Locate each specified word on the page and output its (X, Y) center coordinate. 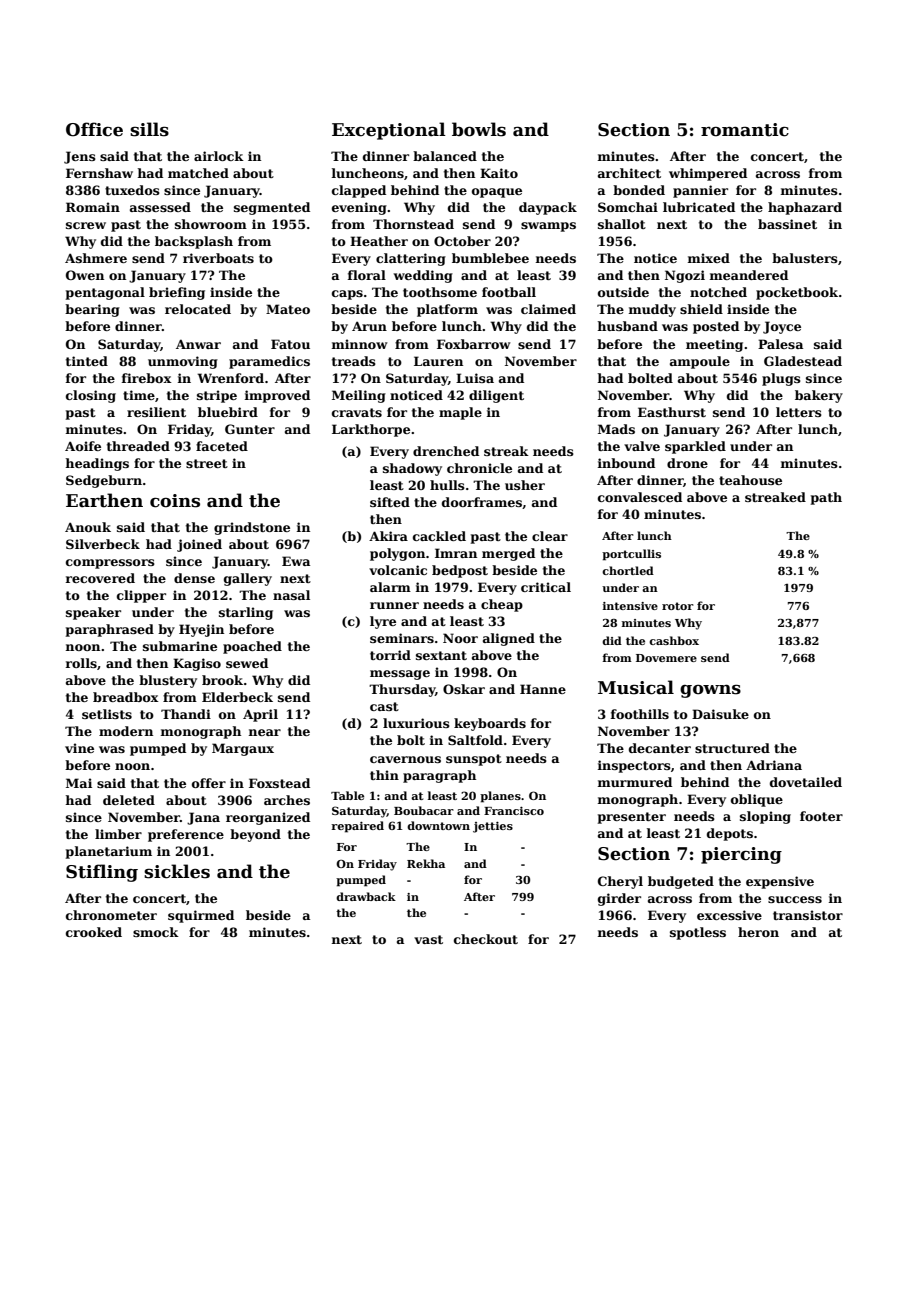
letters (799, 412)
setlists (107, 714)
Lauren (438, 361)
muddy (652, 310)
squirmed (201, 916)
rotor (678, 606)
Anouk (88, 527)
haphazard (805, 208)
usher (525, 485)
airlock (219, 156)
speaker (93, 613)
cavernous (405, 759)
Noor (460, 638)
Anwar (198, 344)
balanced (445, 156)
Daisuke (720, 714)
